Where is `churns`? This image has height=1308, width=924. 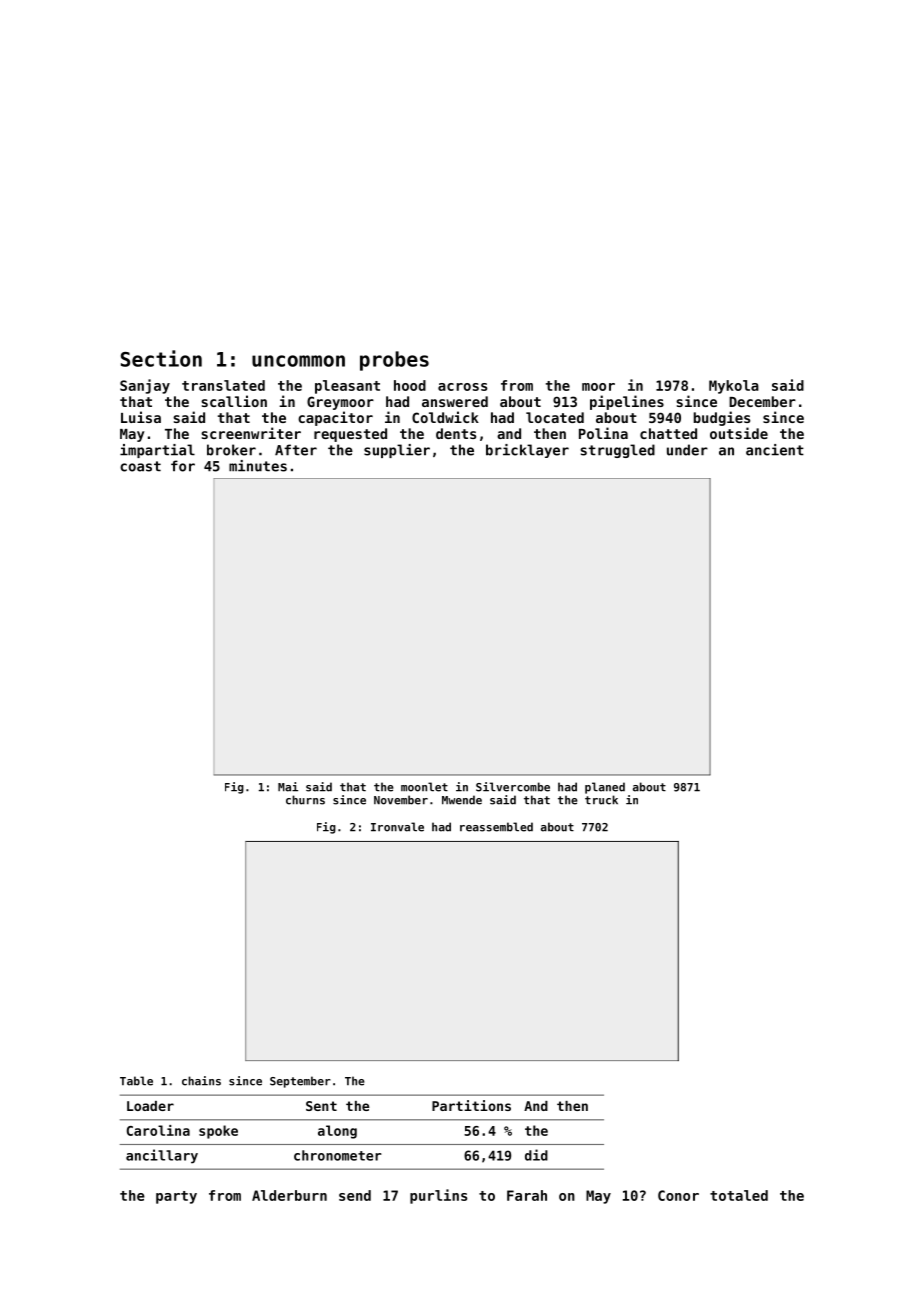
churns is located at coordinates (305, 800).
